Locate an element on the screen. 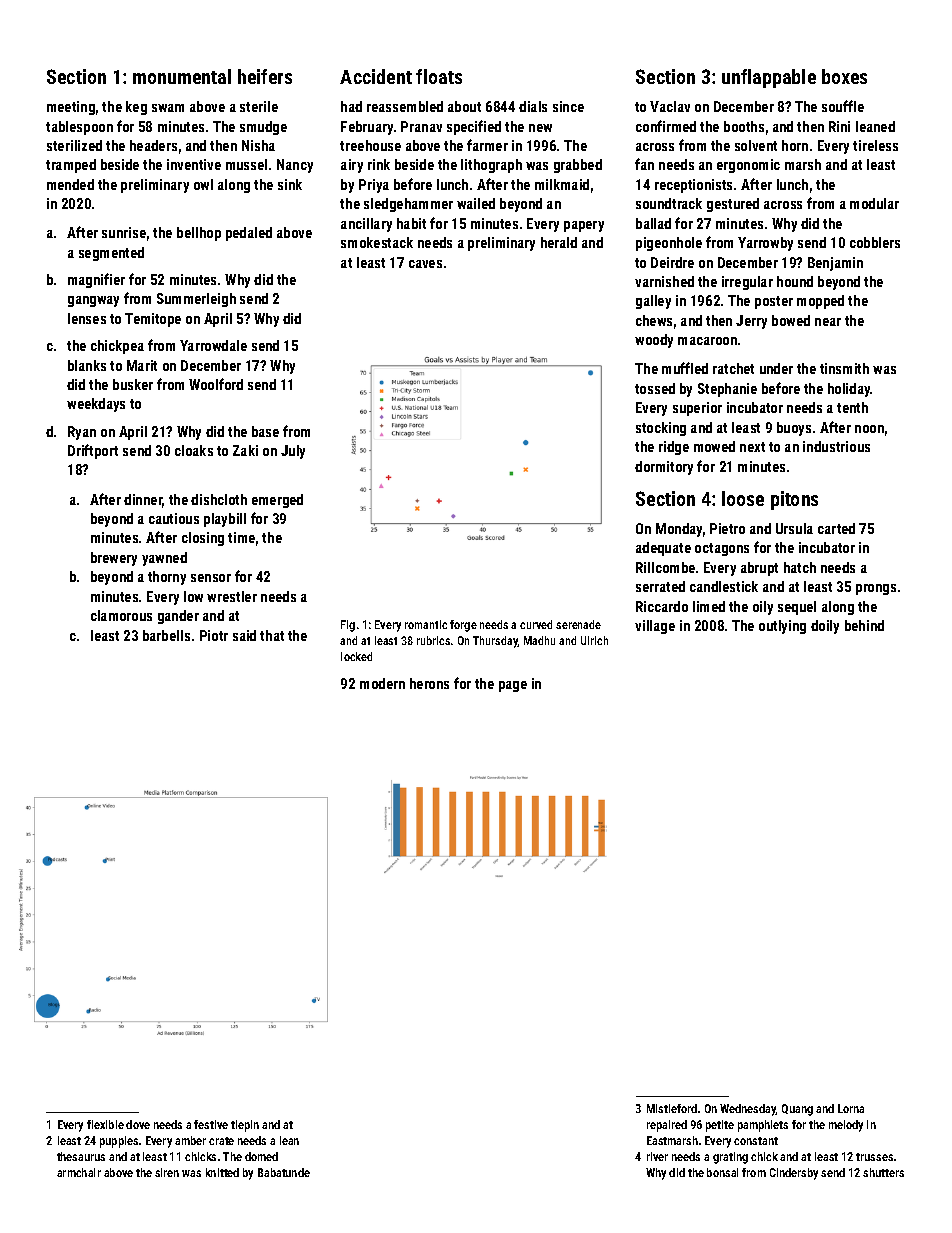 The height and width of the screenshot is (1233, 952). unflappable is located at coordinates (769, 78).
